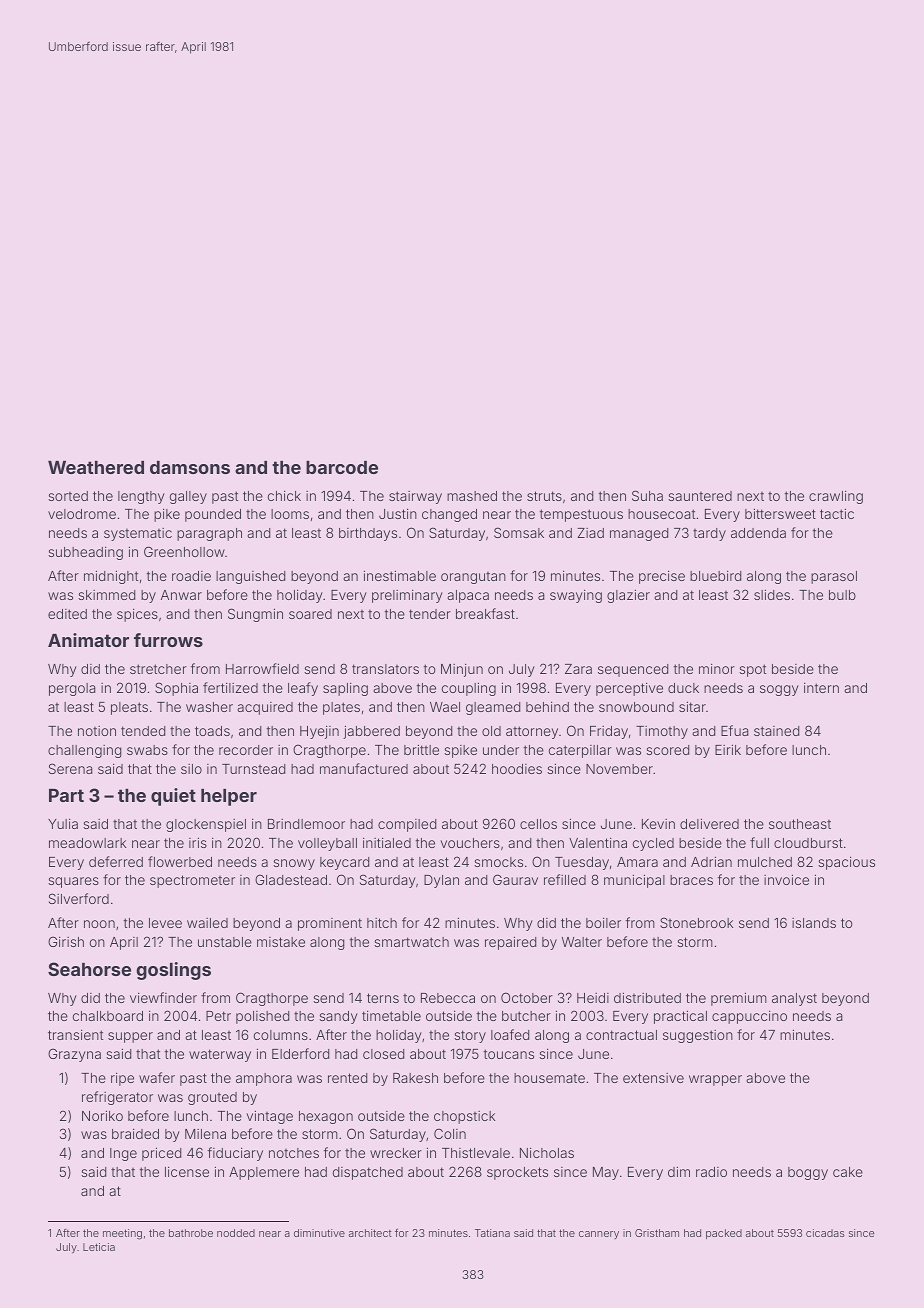 The image size is (924, 1308). What do you see at coordinates (667, 750) in the document?
I see `scored` at bounding box center [667, 750].
